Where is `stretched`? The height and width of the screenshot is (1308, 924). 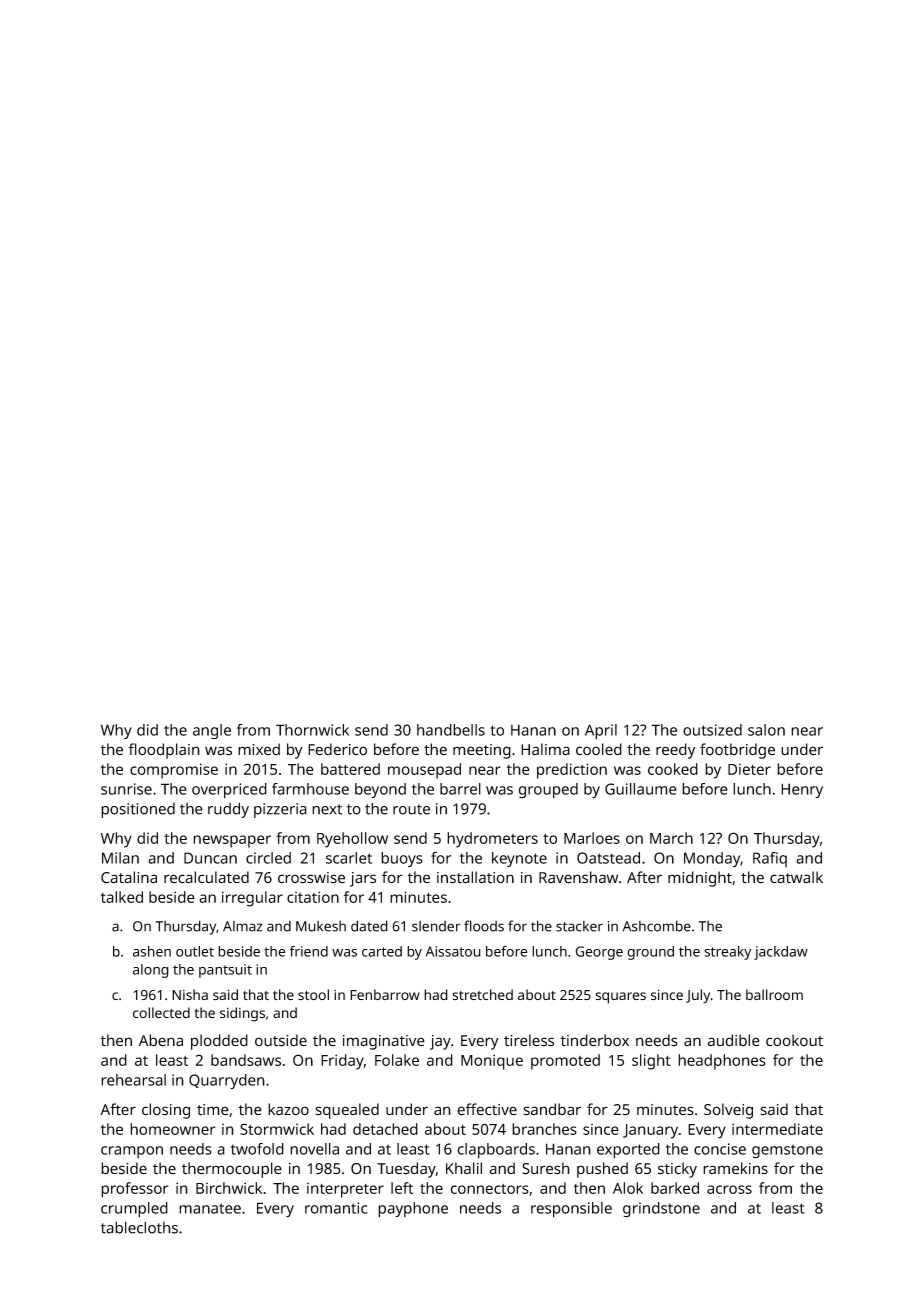 stretched is located at coordinates (482, 994).
